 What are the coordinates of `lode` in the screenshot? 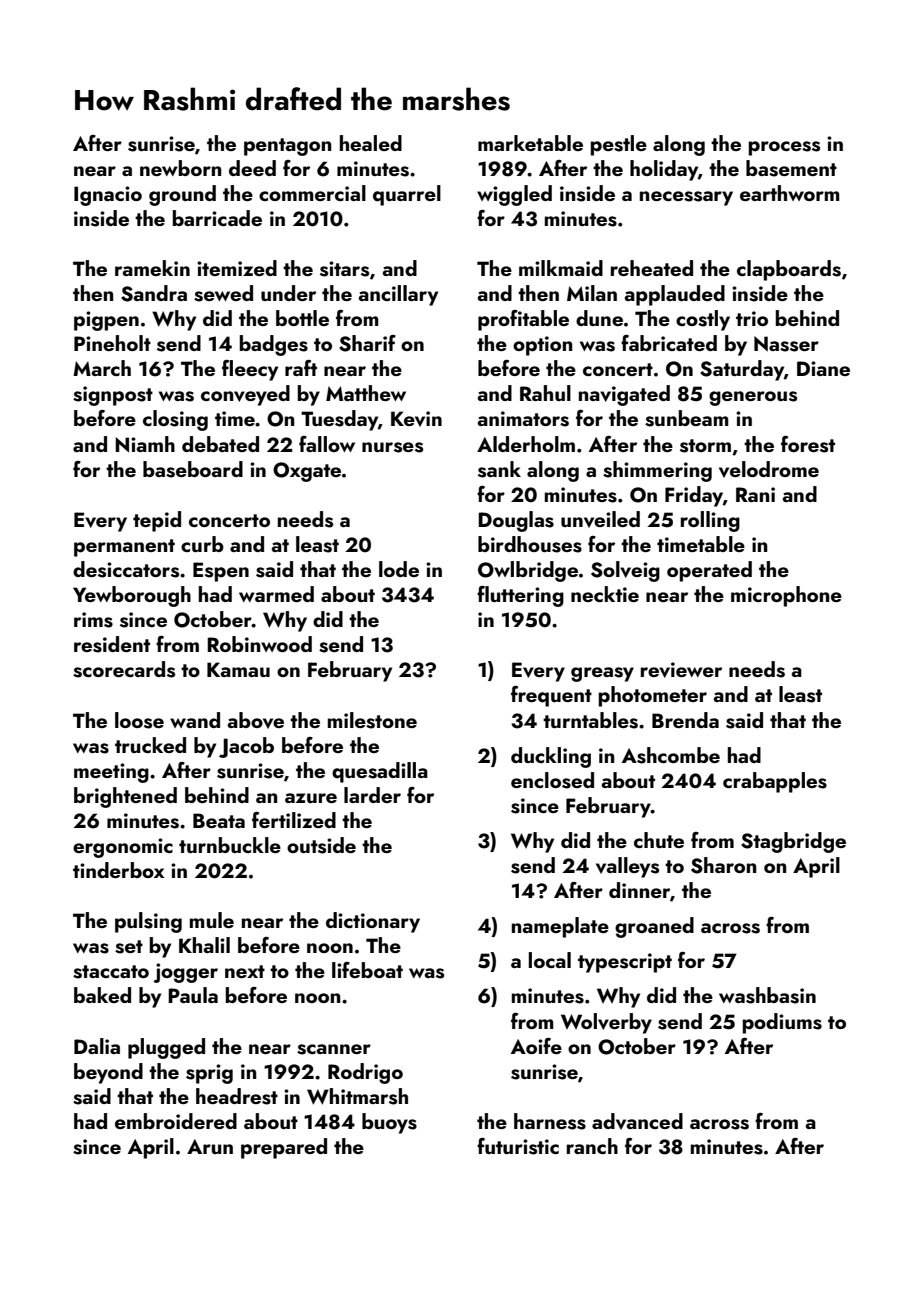 It's located at (399, 569).
